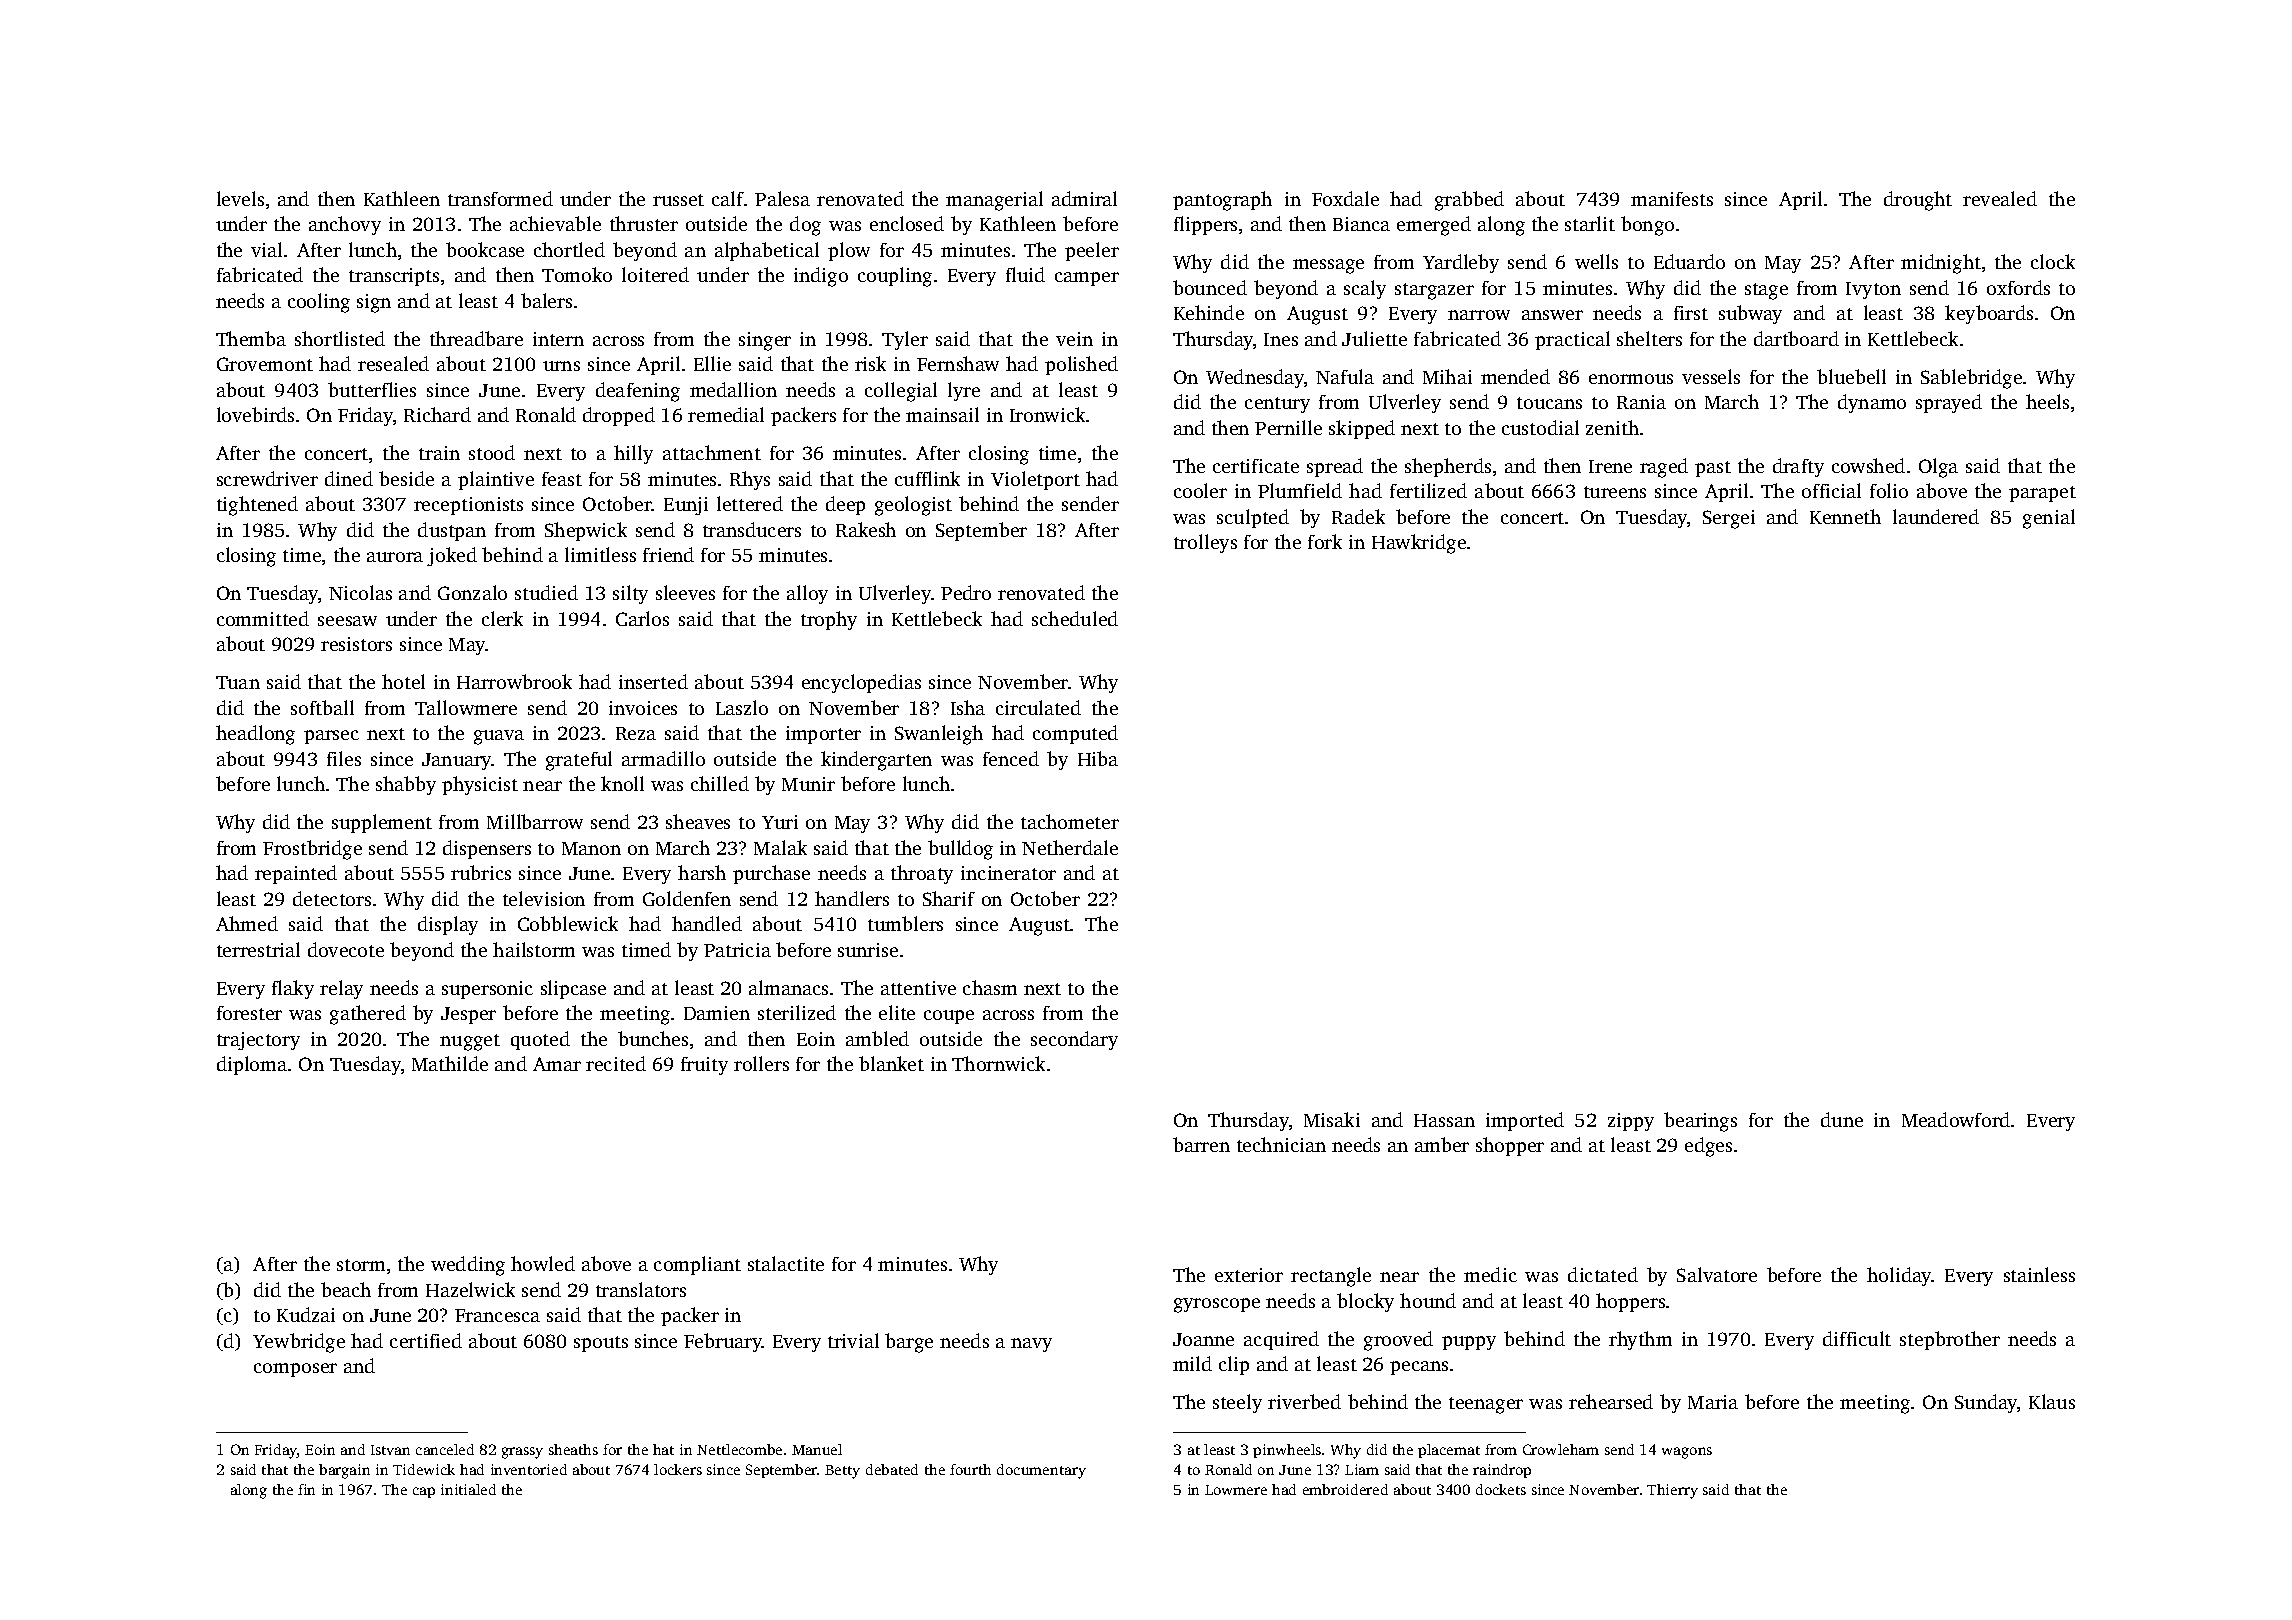 Image resolution: width=2292 pixels, height=1620 pixels. I want to click on barge, so click(909, 1343).
